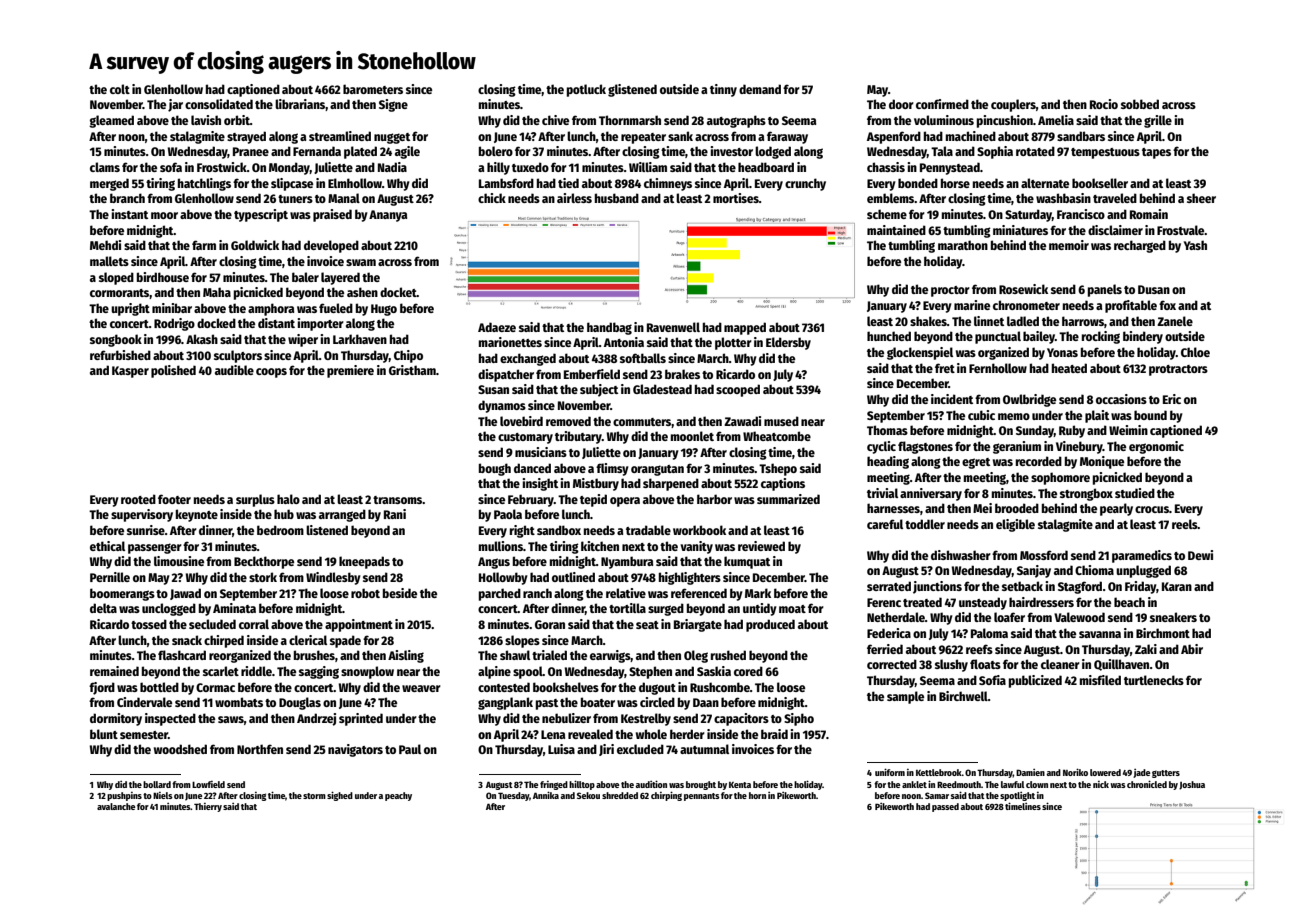  What do you see at coordinates (896, 230) in the page?
I see `maintained` at bounding box center [896, 230].
